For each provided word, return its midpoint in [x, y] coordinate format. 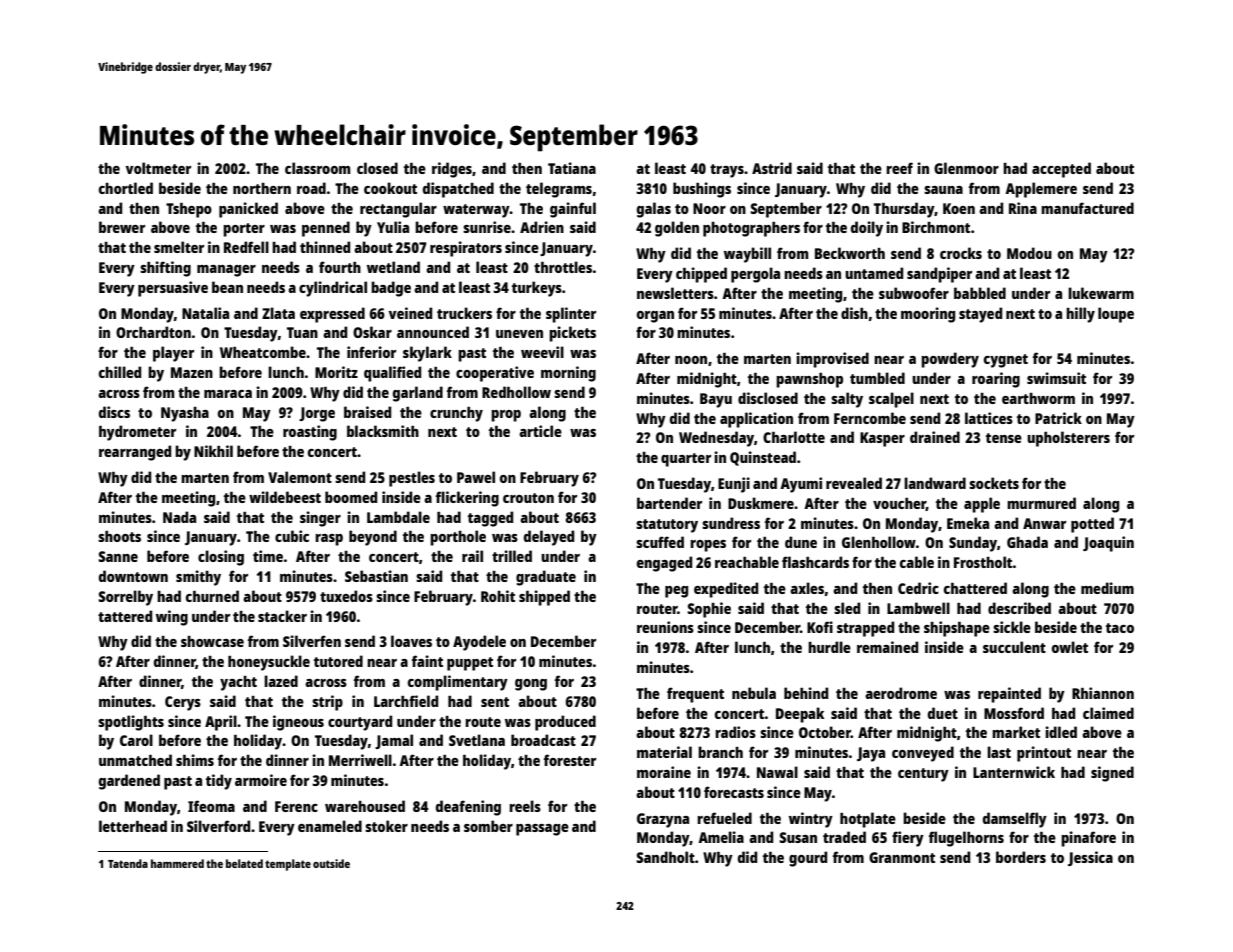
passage [542, 830]
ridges [452, 170]
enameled [330, 826]
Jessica [1090, 858]
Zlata [278, 313]
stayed [980, 315]
